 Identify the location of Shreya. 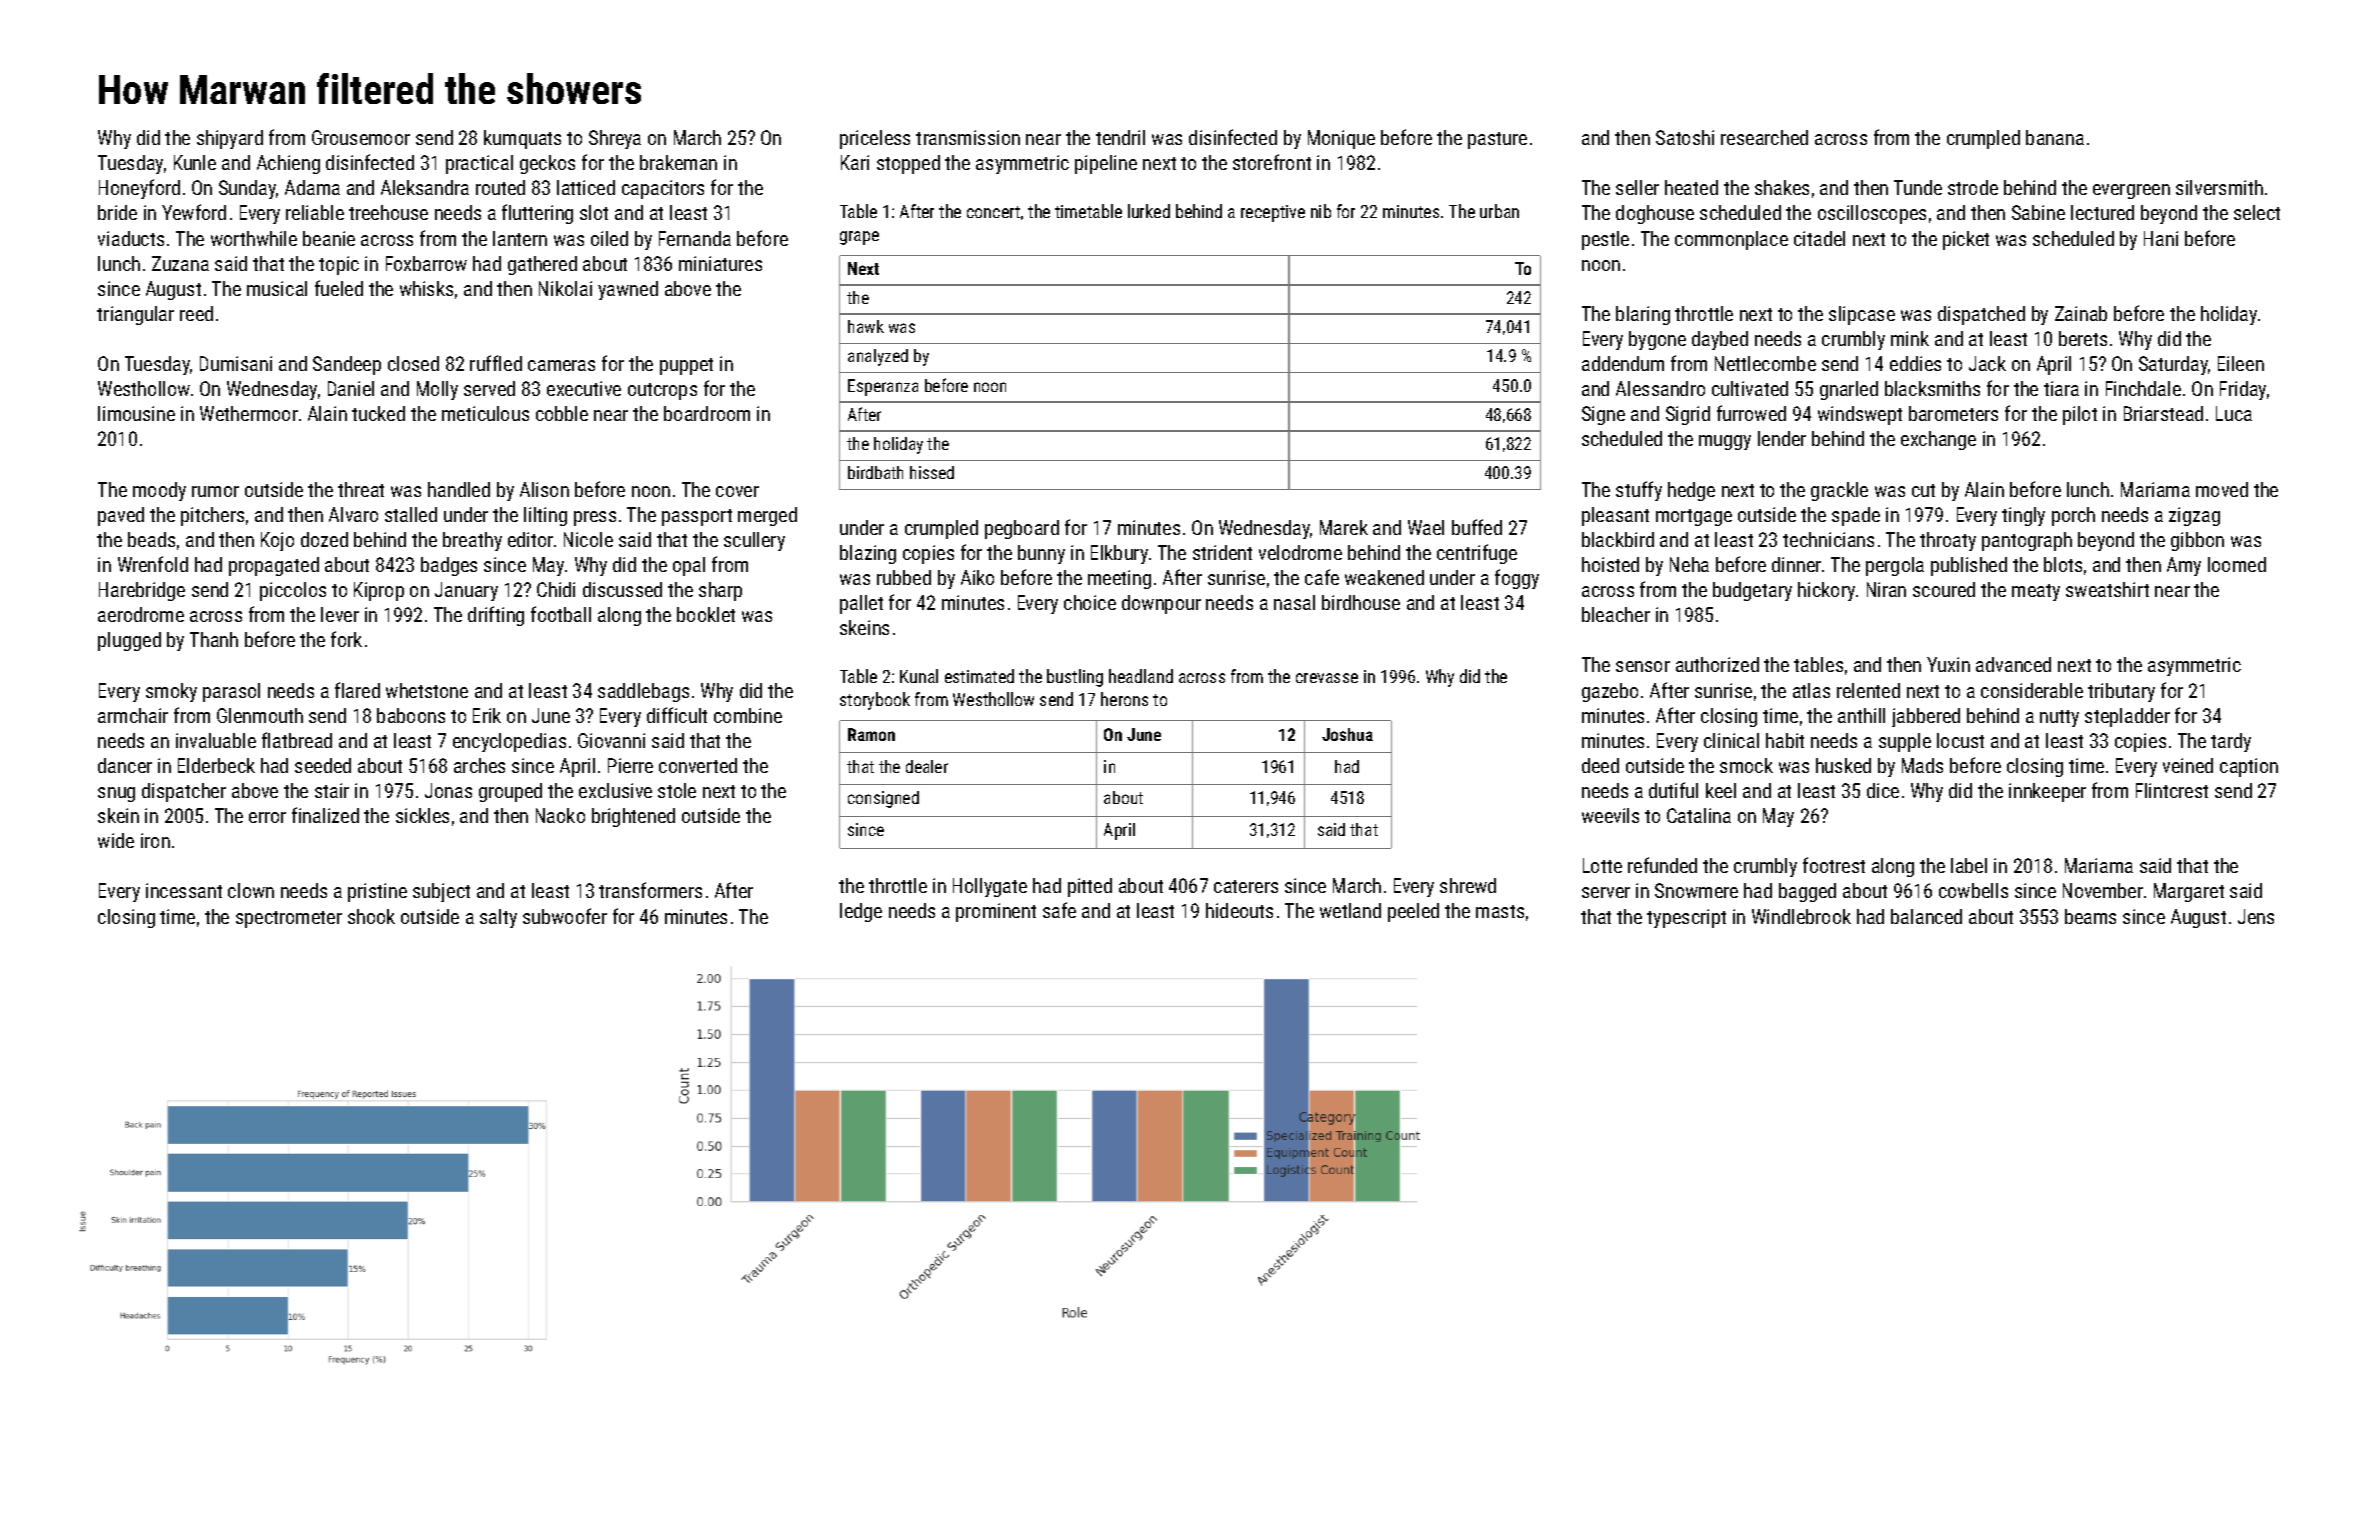
(615, 139).
